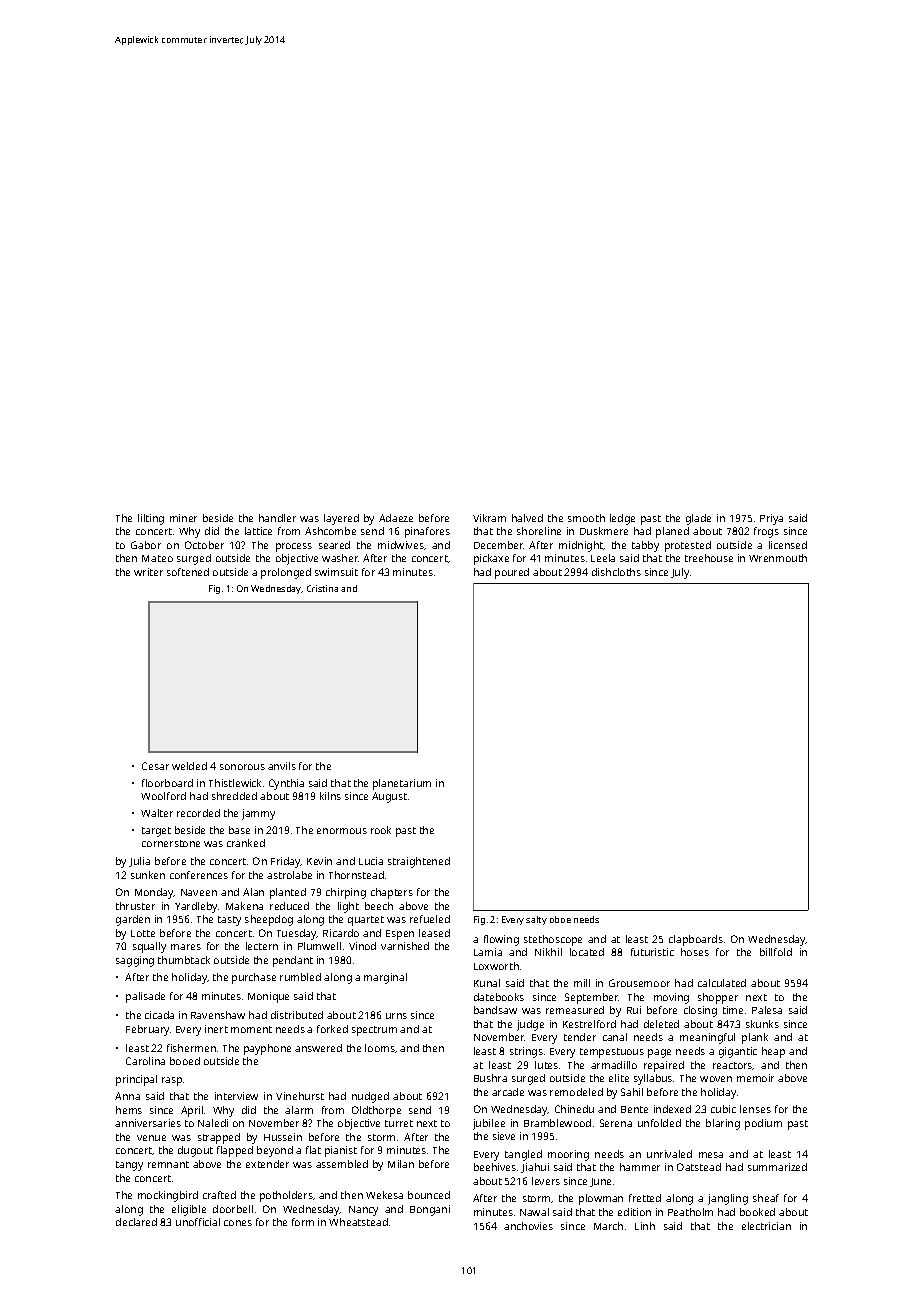 The height and width of the image is (1308, 924). I want to click on cubic, so click(723, 1109).
